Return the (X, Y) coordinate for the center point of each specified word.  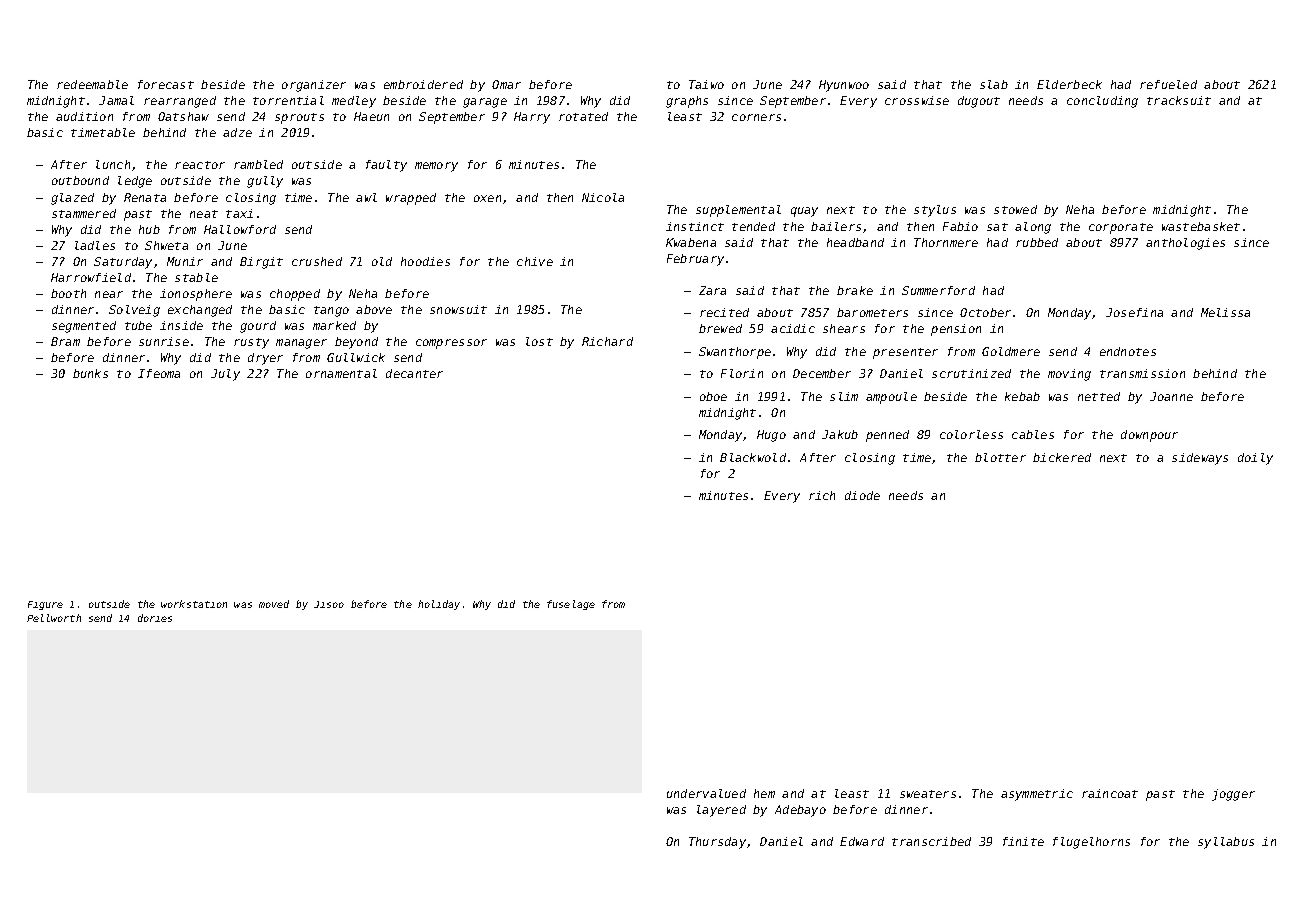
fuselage (571, 605)
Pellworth (54, 618)
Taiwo (706, 84)
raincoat (1110, 793)
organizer (314, 86)
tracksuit (1179, 100)
